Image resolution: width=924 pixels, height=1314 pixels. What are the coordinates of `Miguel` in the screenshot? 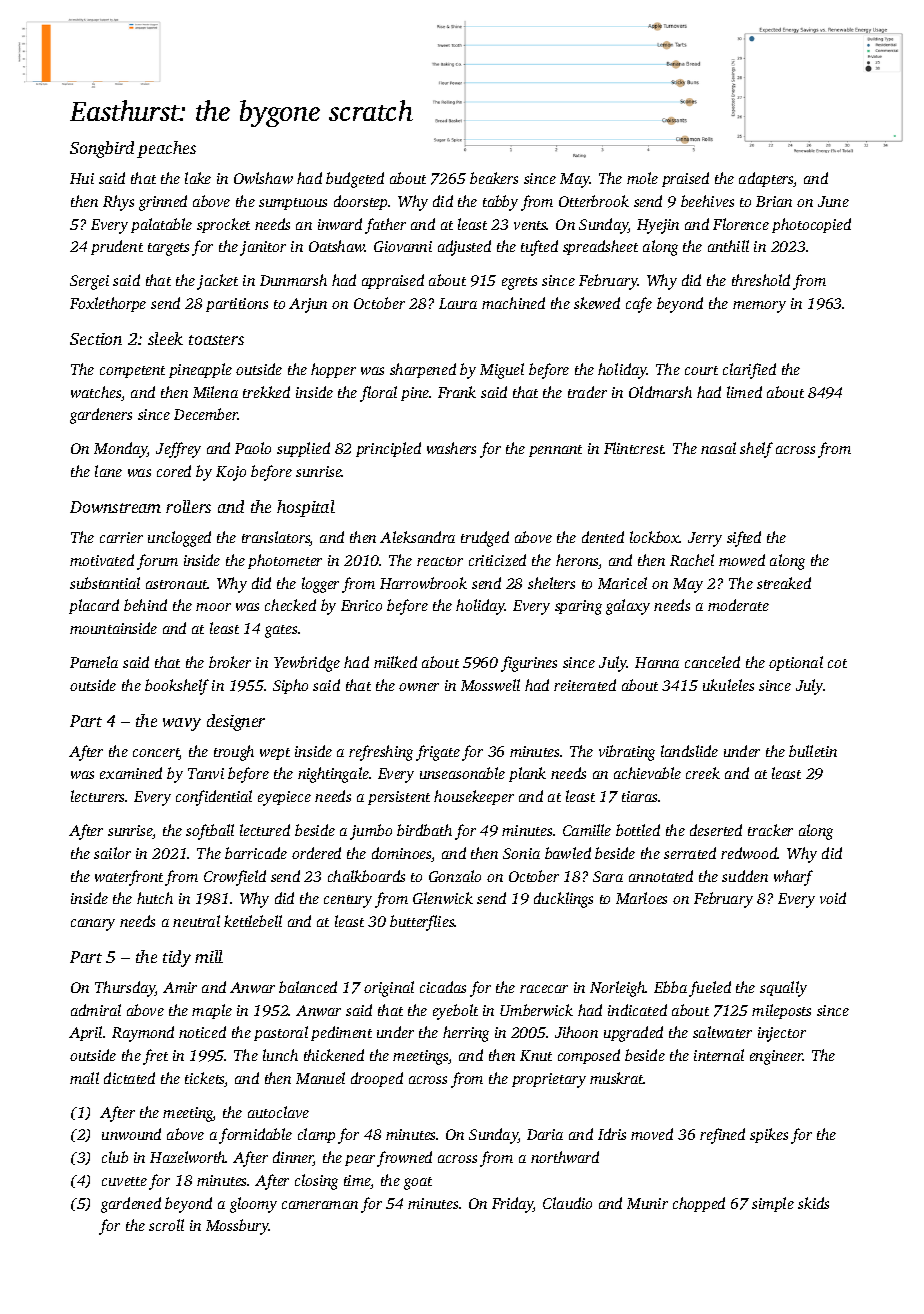 It's located at (502, 371).
